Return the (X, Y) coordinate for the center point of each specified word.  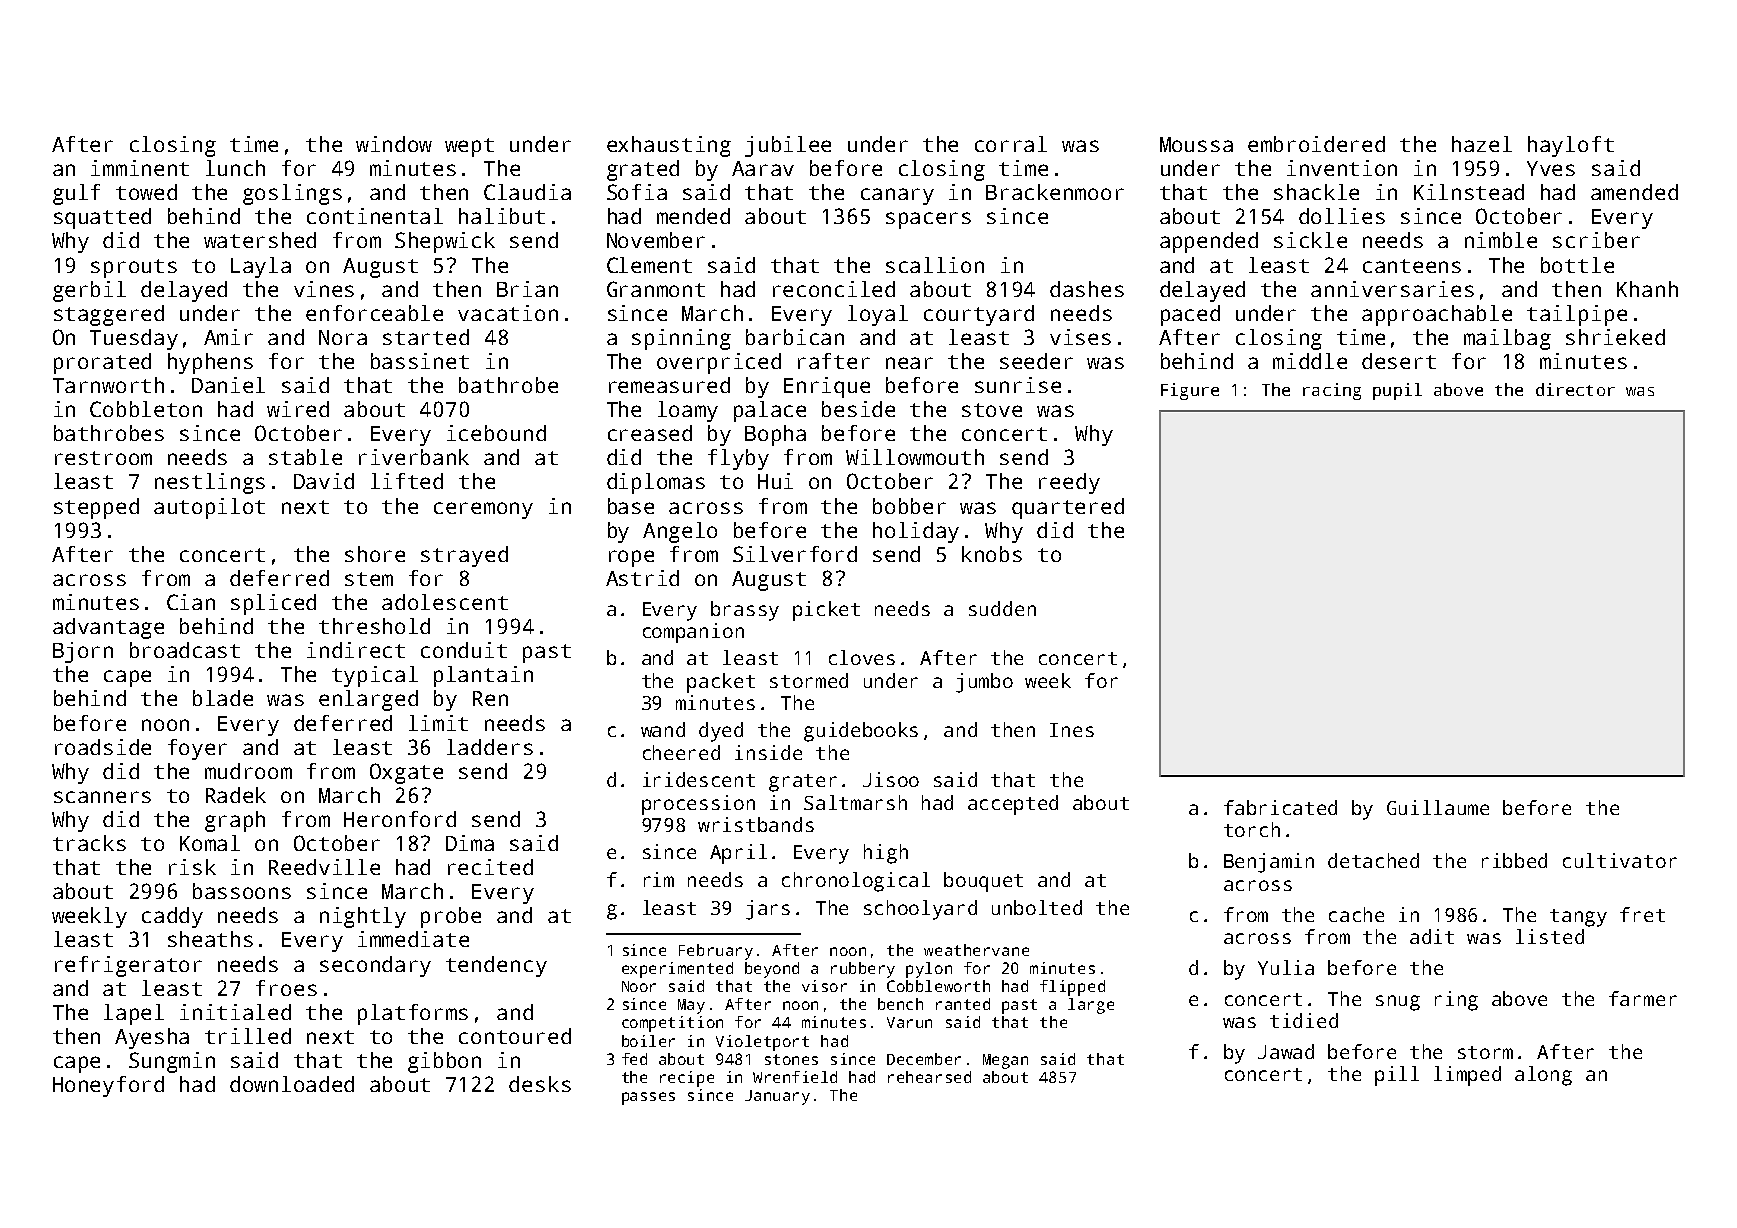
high (886, 854)
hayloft (1571, 146)
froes (286, 988)
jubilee (788, 146)
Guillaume (1438, 807)
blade (223, 698)
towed (146, 192)
